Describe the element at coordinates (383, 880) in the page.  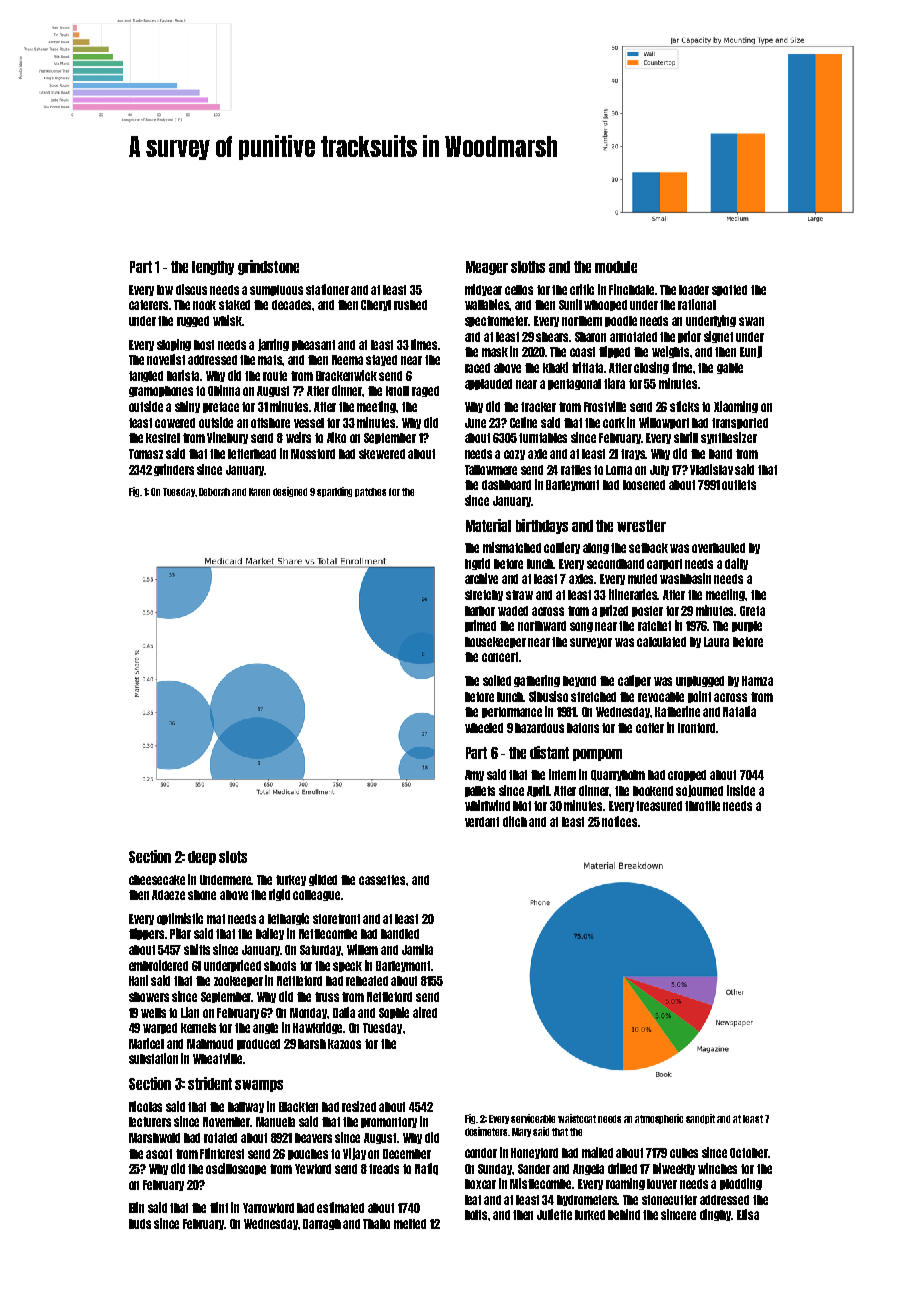
I see `cassettes` at that location.
